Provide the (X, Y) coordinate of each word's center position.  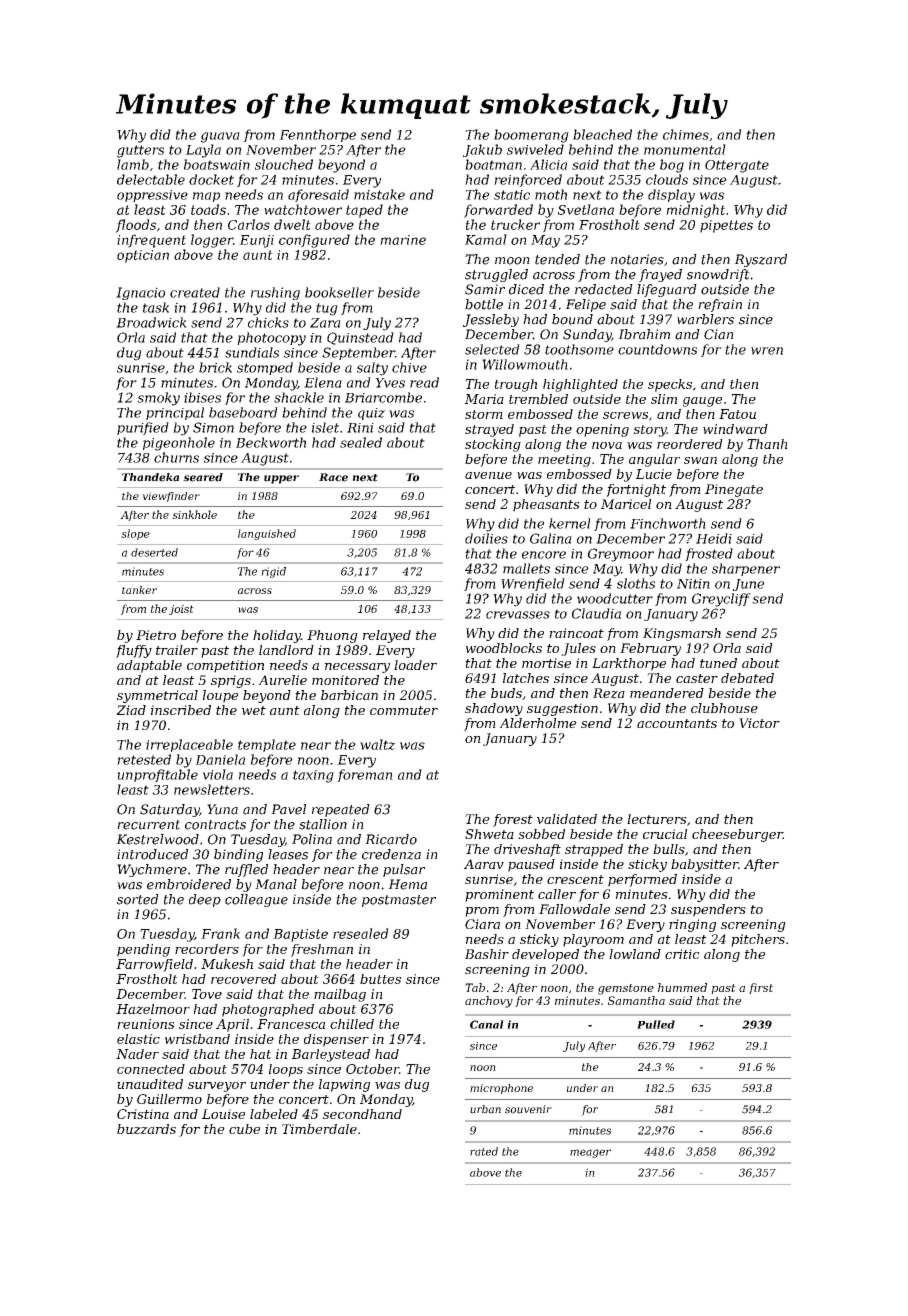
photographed (268, 1010)
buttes (380, 979)
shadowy (494, 709)
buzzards (146, 1129)
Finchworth (668, 523)
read (424, 382)
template (267, 745)
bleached (602, 134)
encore (544, 555)
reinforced (528, 180)
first (761, 988)
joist (181, 610)
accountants (677, 723)
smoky (158, 399)
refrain (720, 305)
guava (220, 137)
